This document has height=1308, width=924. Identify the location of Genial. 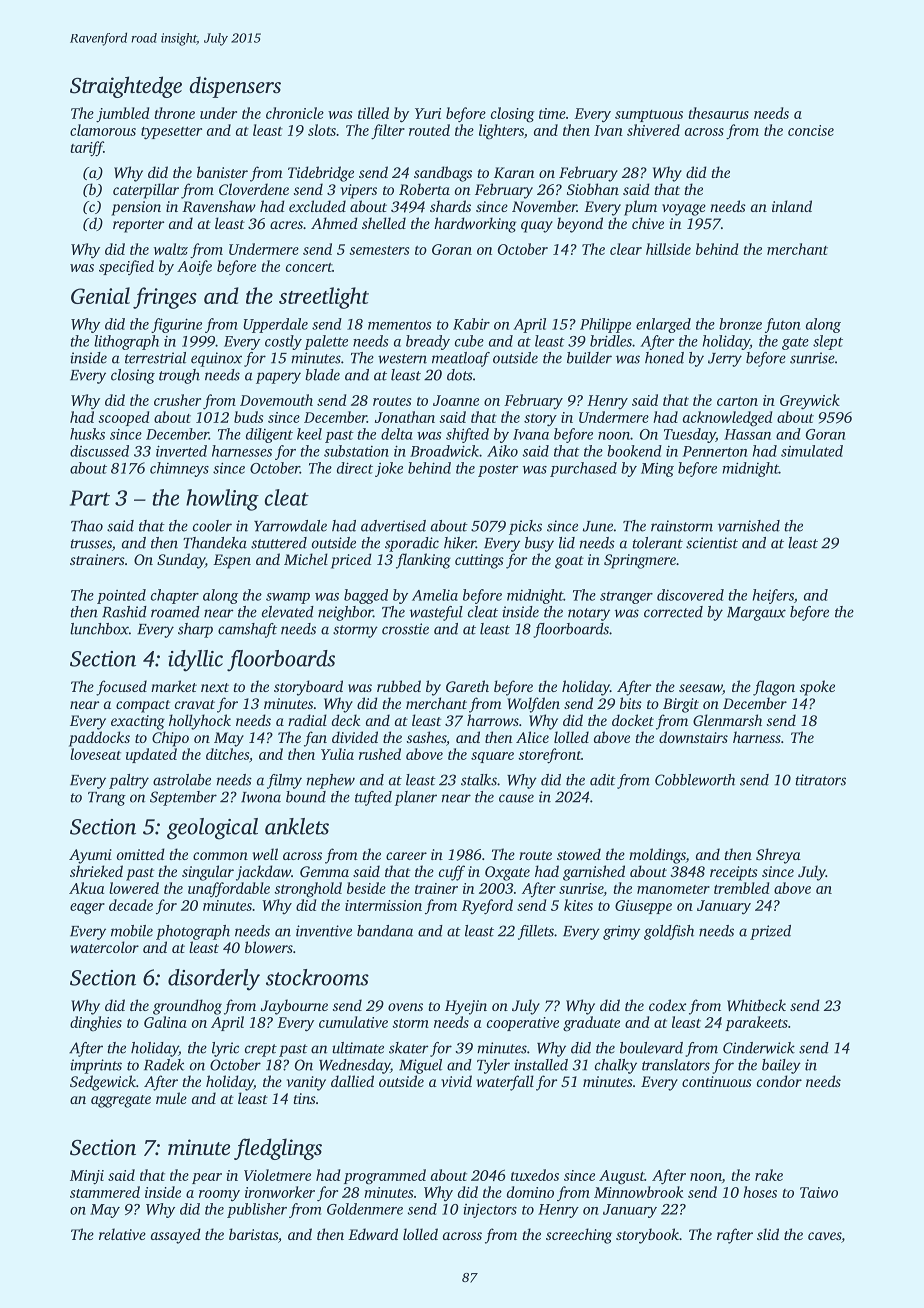
(100, 295).
